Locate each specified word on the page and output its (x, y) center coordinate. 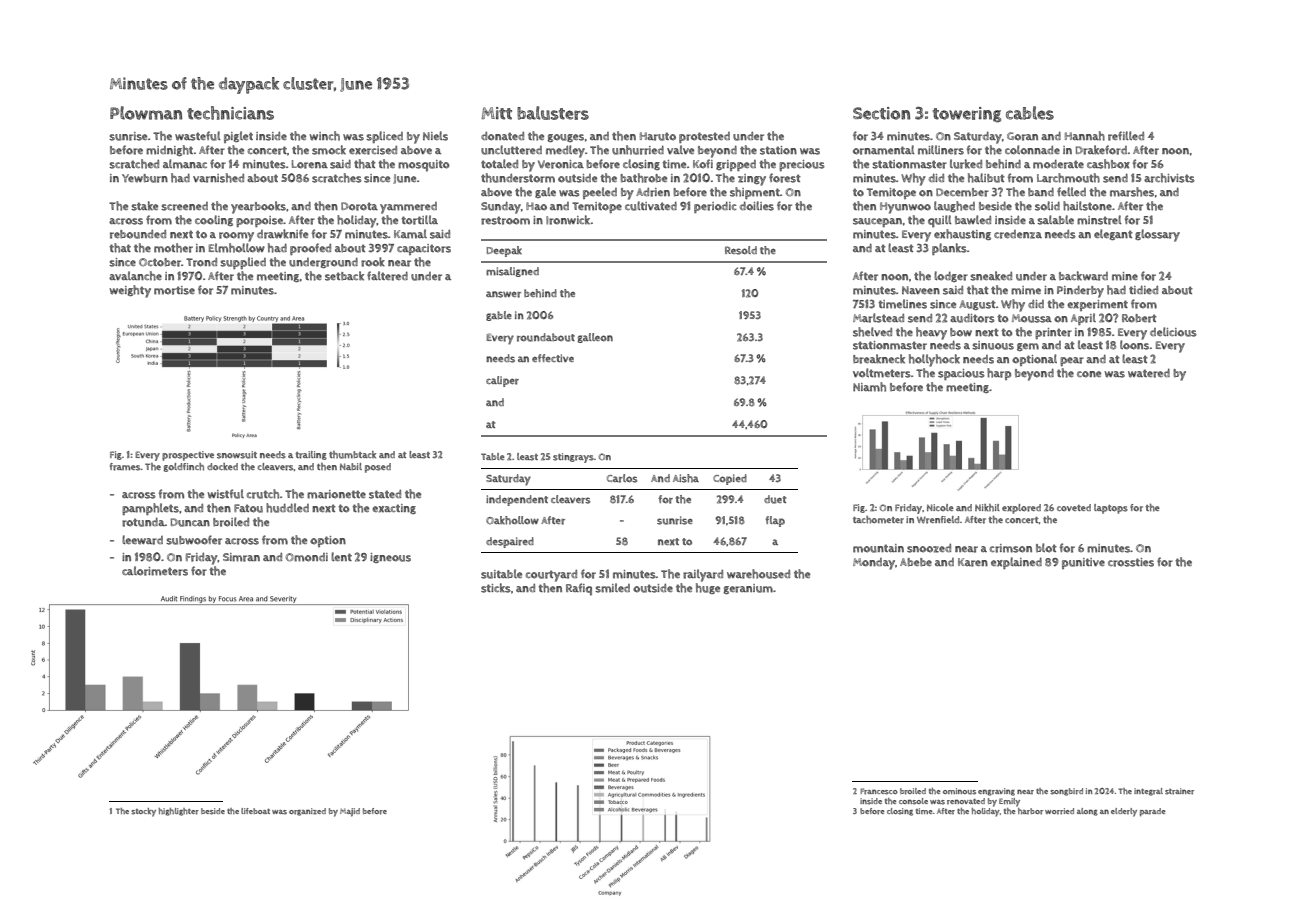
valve (680, 149)
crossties (1131, 562)
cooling (214, 220)
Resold (741, 250)
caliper (502, 381)
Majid (350, 812)
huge (708, 588)
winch (324, 136)
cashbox (1108, 164)
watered (1149, 373)
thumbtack (352, 455)
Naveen (921, 290)
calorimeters (155, 571)
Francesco (879, 791)
